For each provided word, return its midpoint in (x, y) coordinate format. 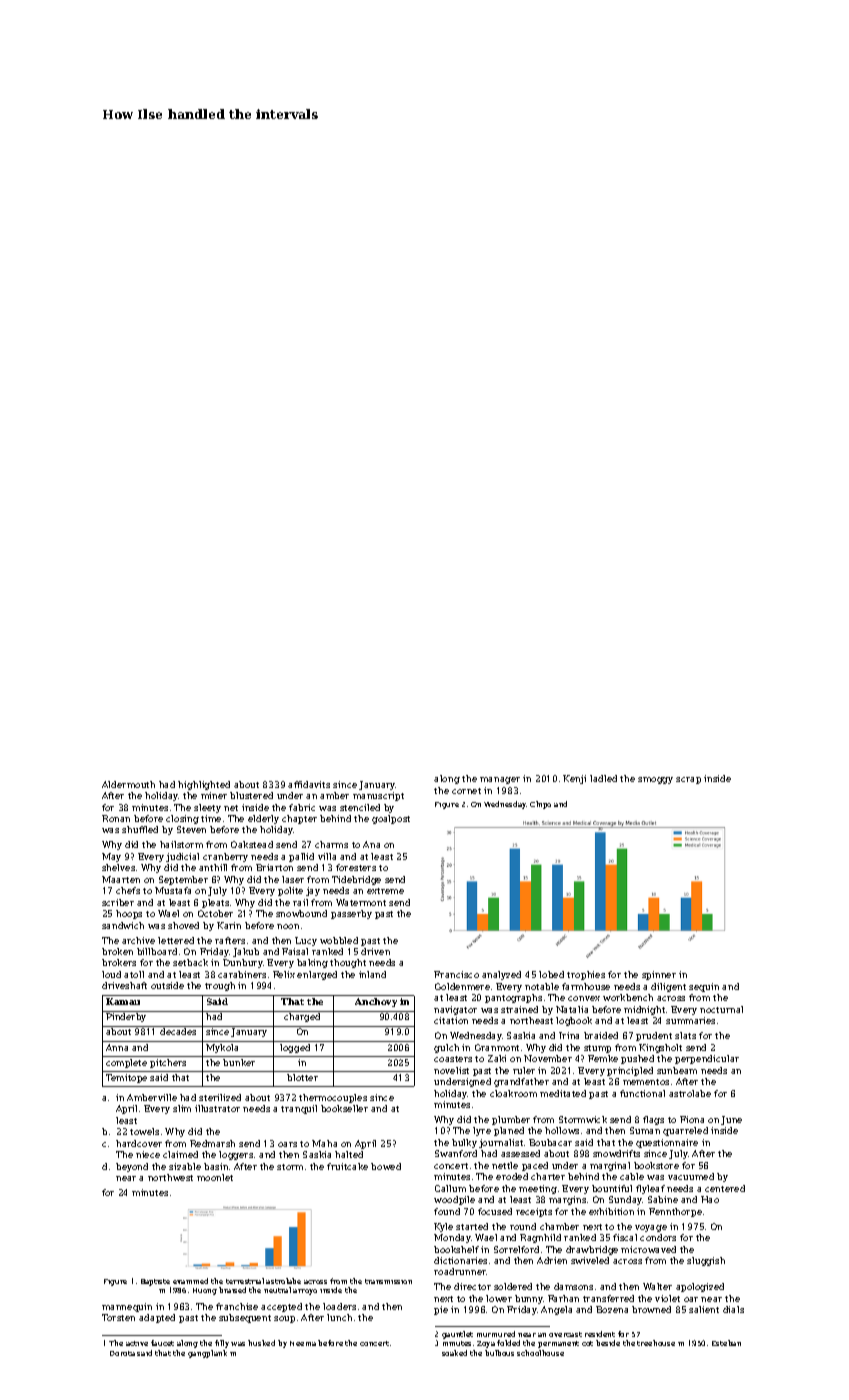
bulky (464, 1143)
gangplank (207, 1354)
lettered (176, 940)
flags (653, 1120)
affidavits (309, 784)
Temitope (126, 1078)
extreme (385, 891)
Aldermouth (128, 784)
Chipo (540, 805)
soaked (454, 1353)
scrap (688, 780)
